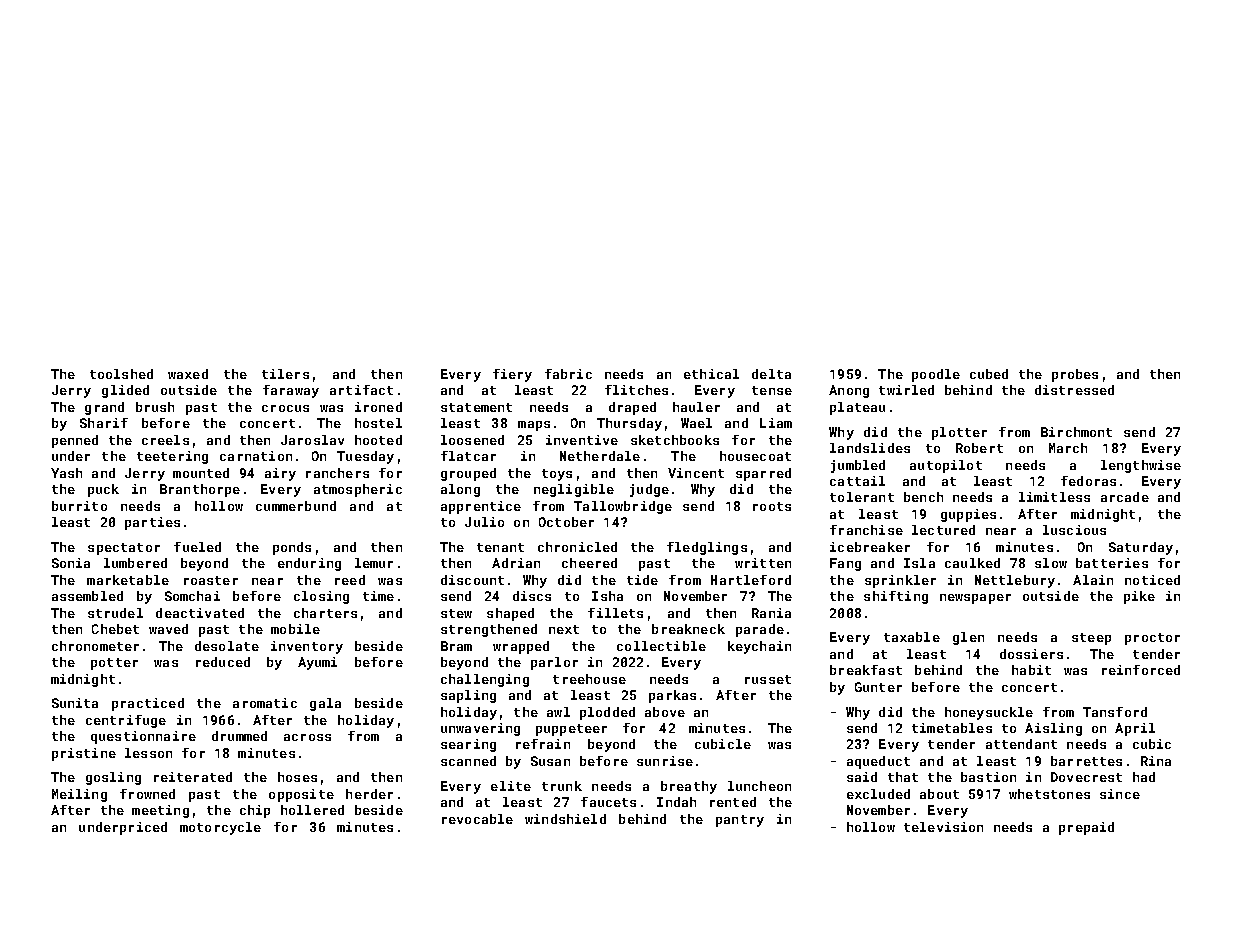 The height and width of the page is (952, 1233). What do you see at coordinates (968, 638) in the page?
I see `glen` at bounding box center [968, 638].
